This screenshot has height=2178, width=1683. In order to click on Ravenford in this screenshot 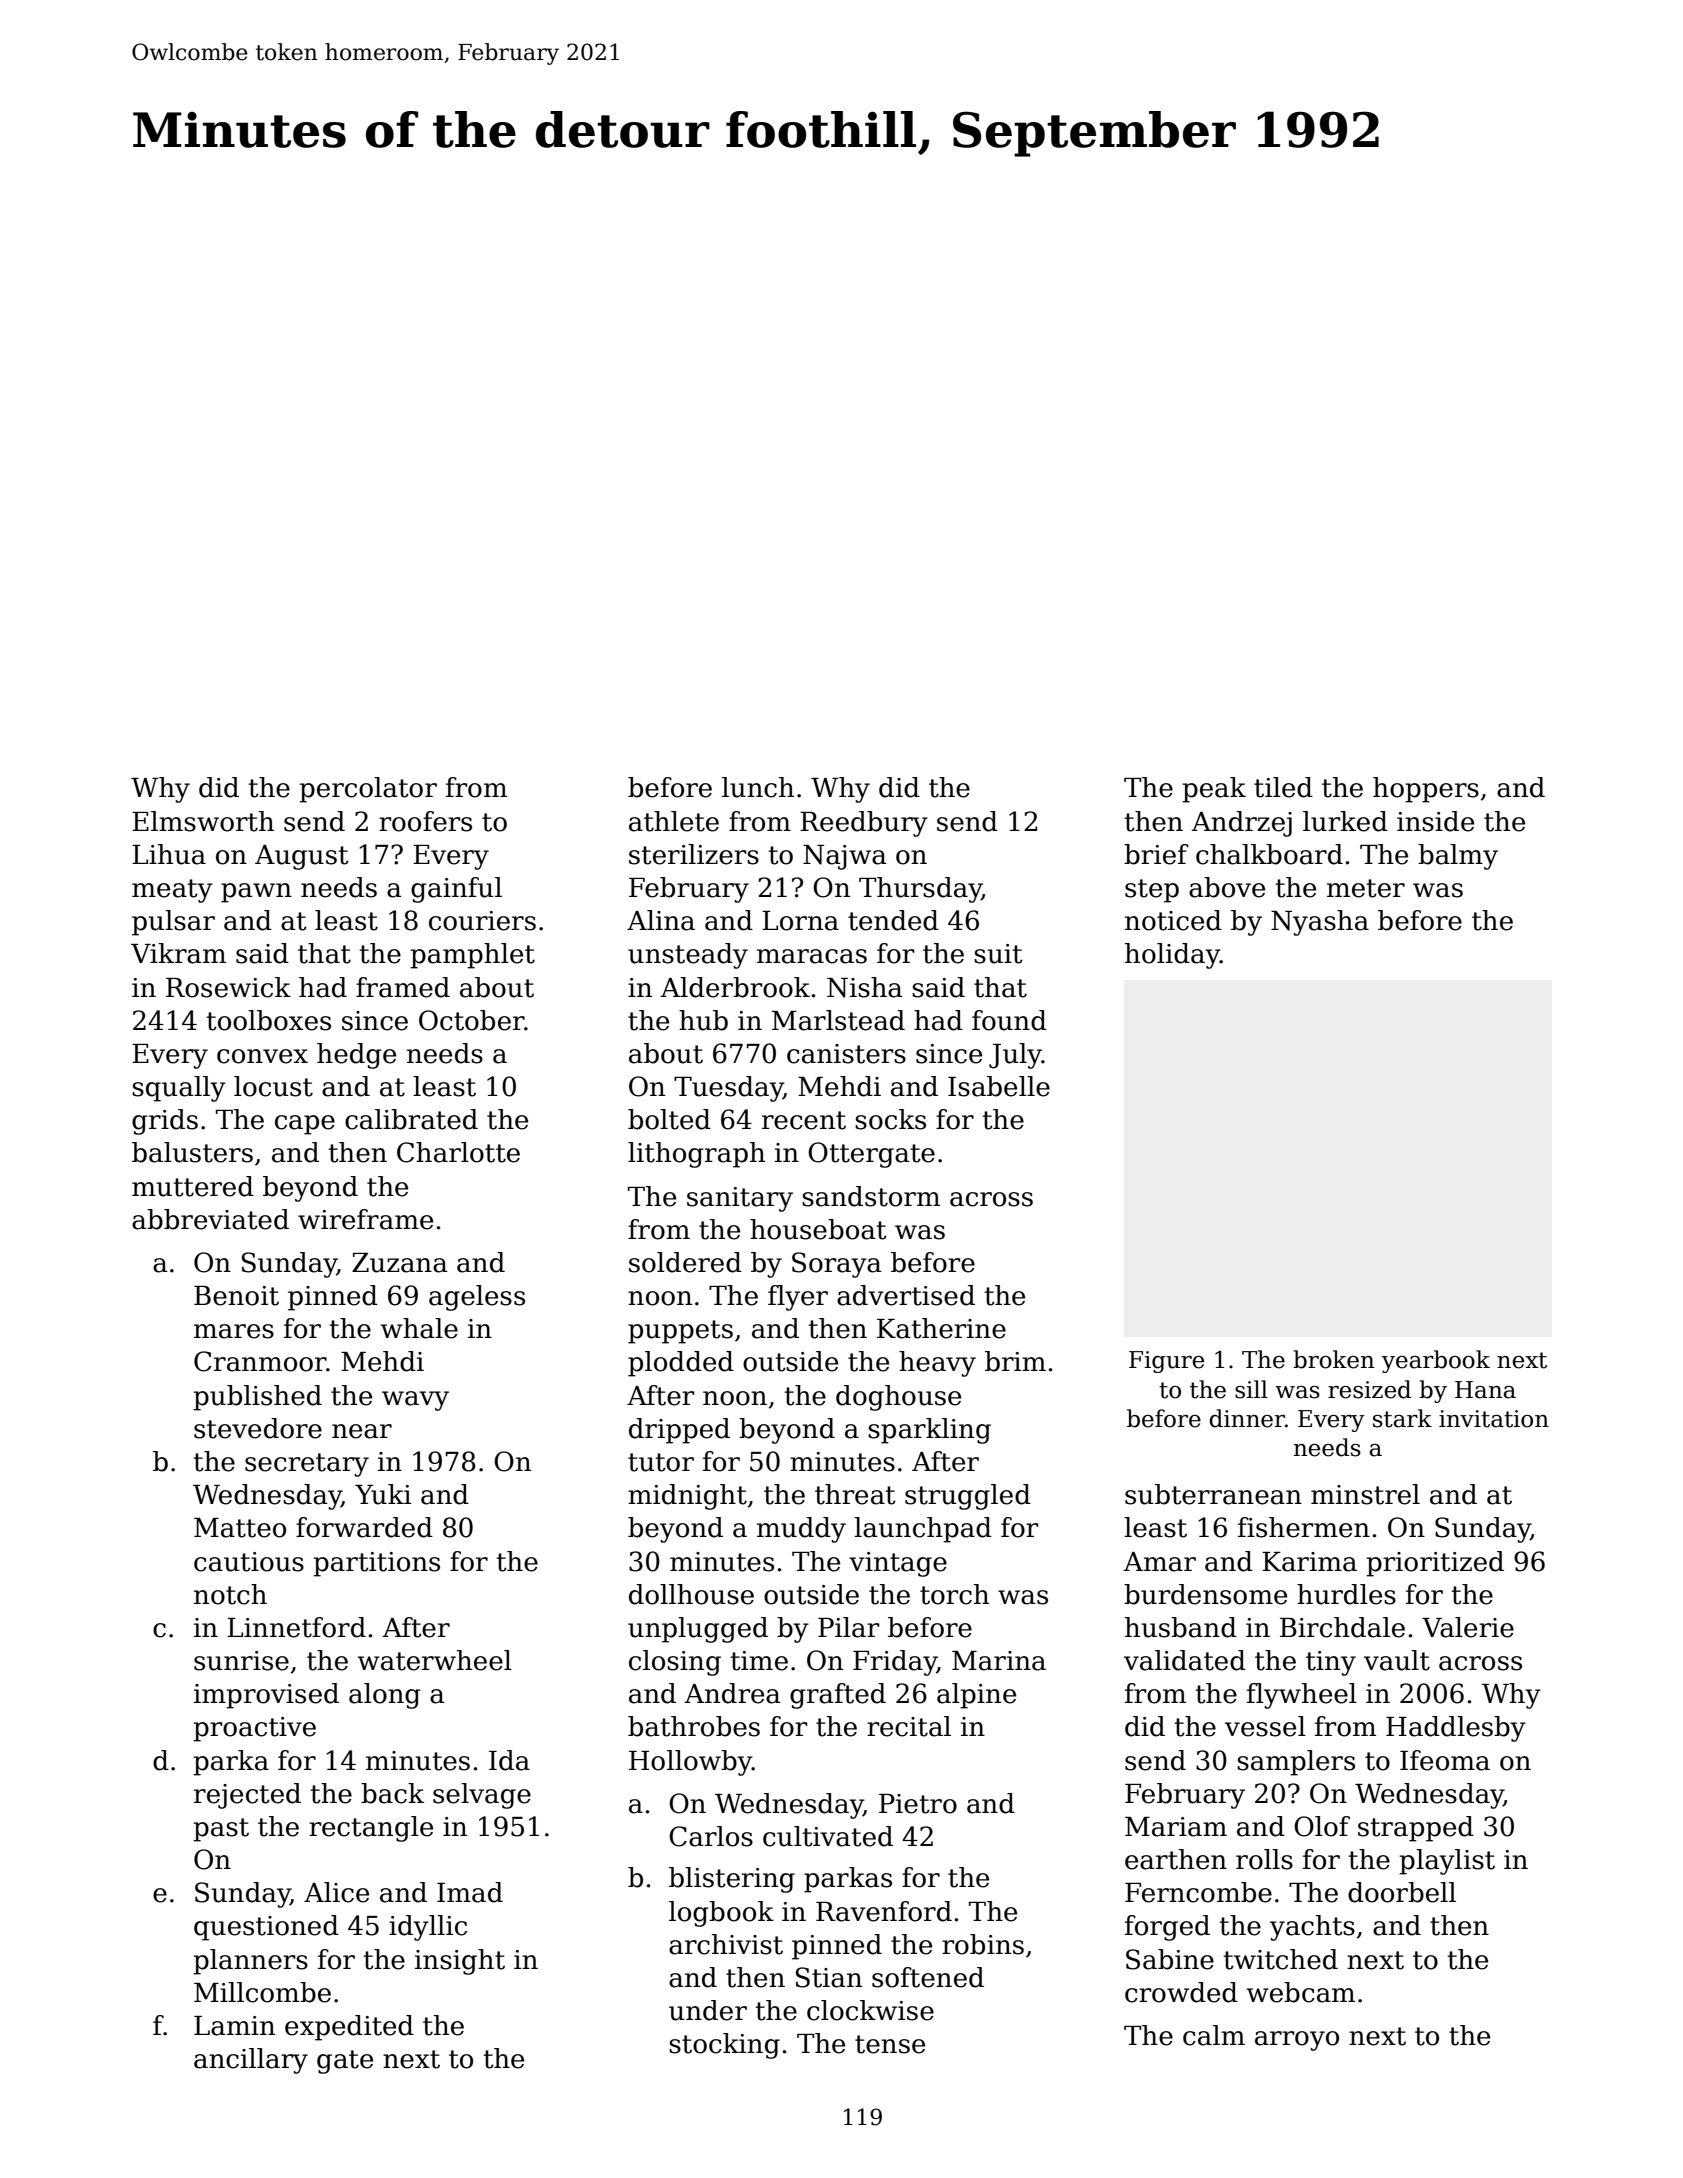, I will do `click(884, 1911)`.
